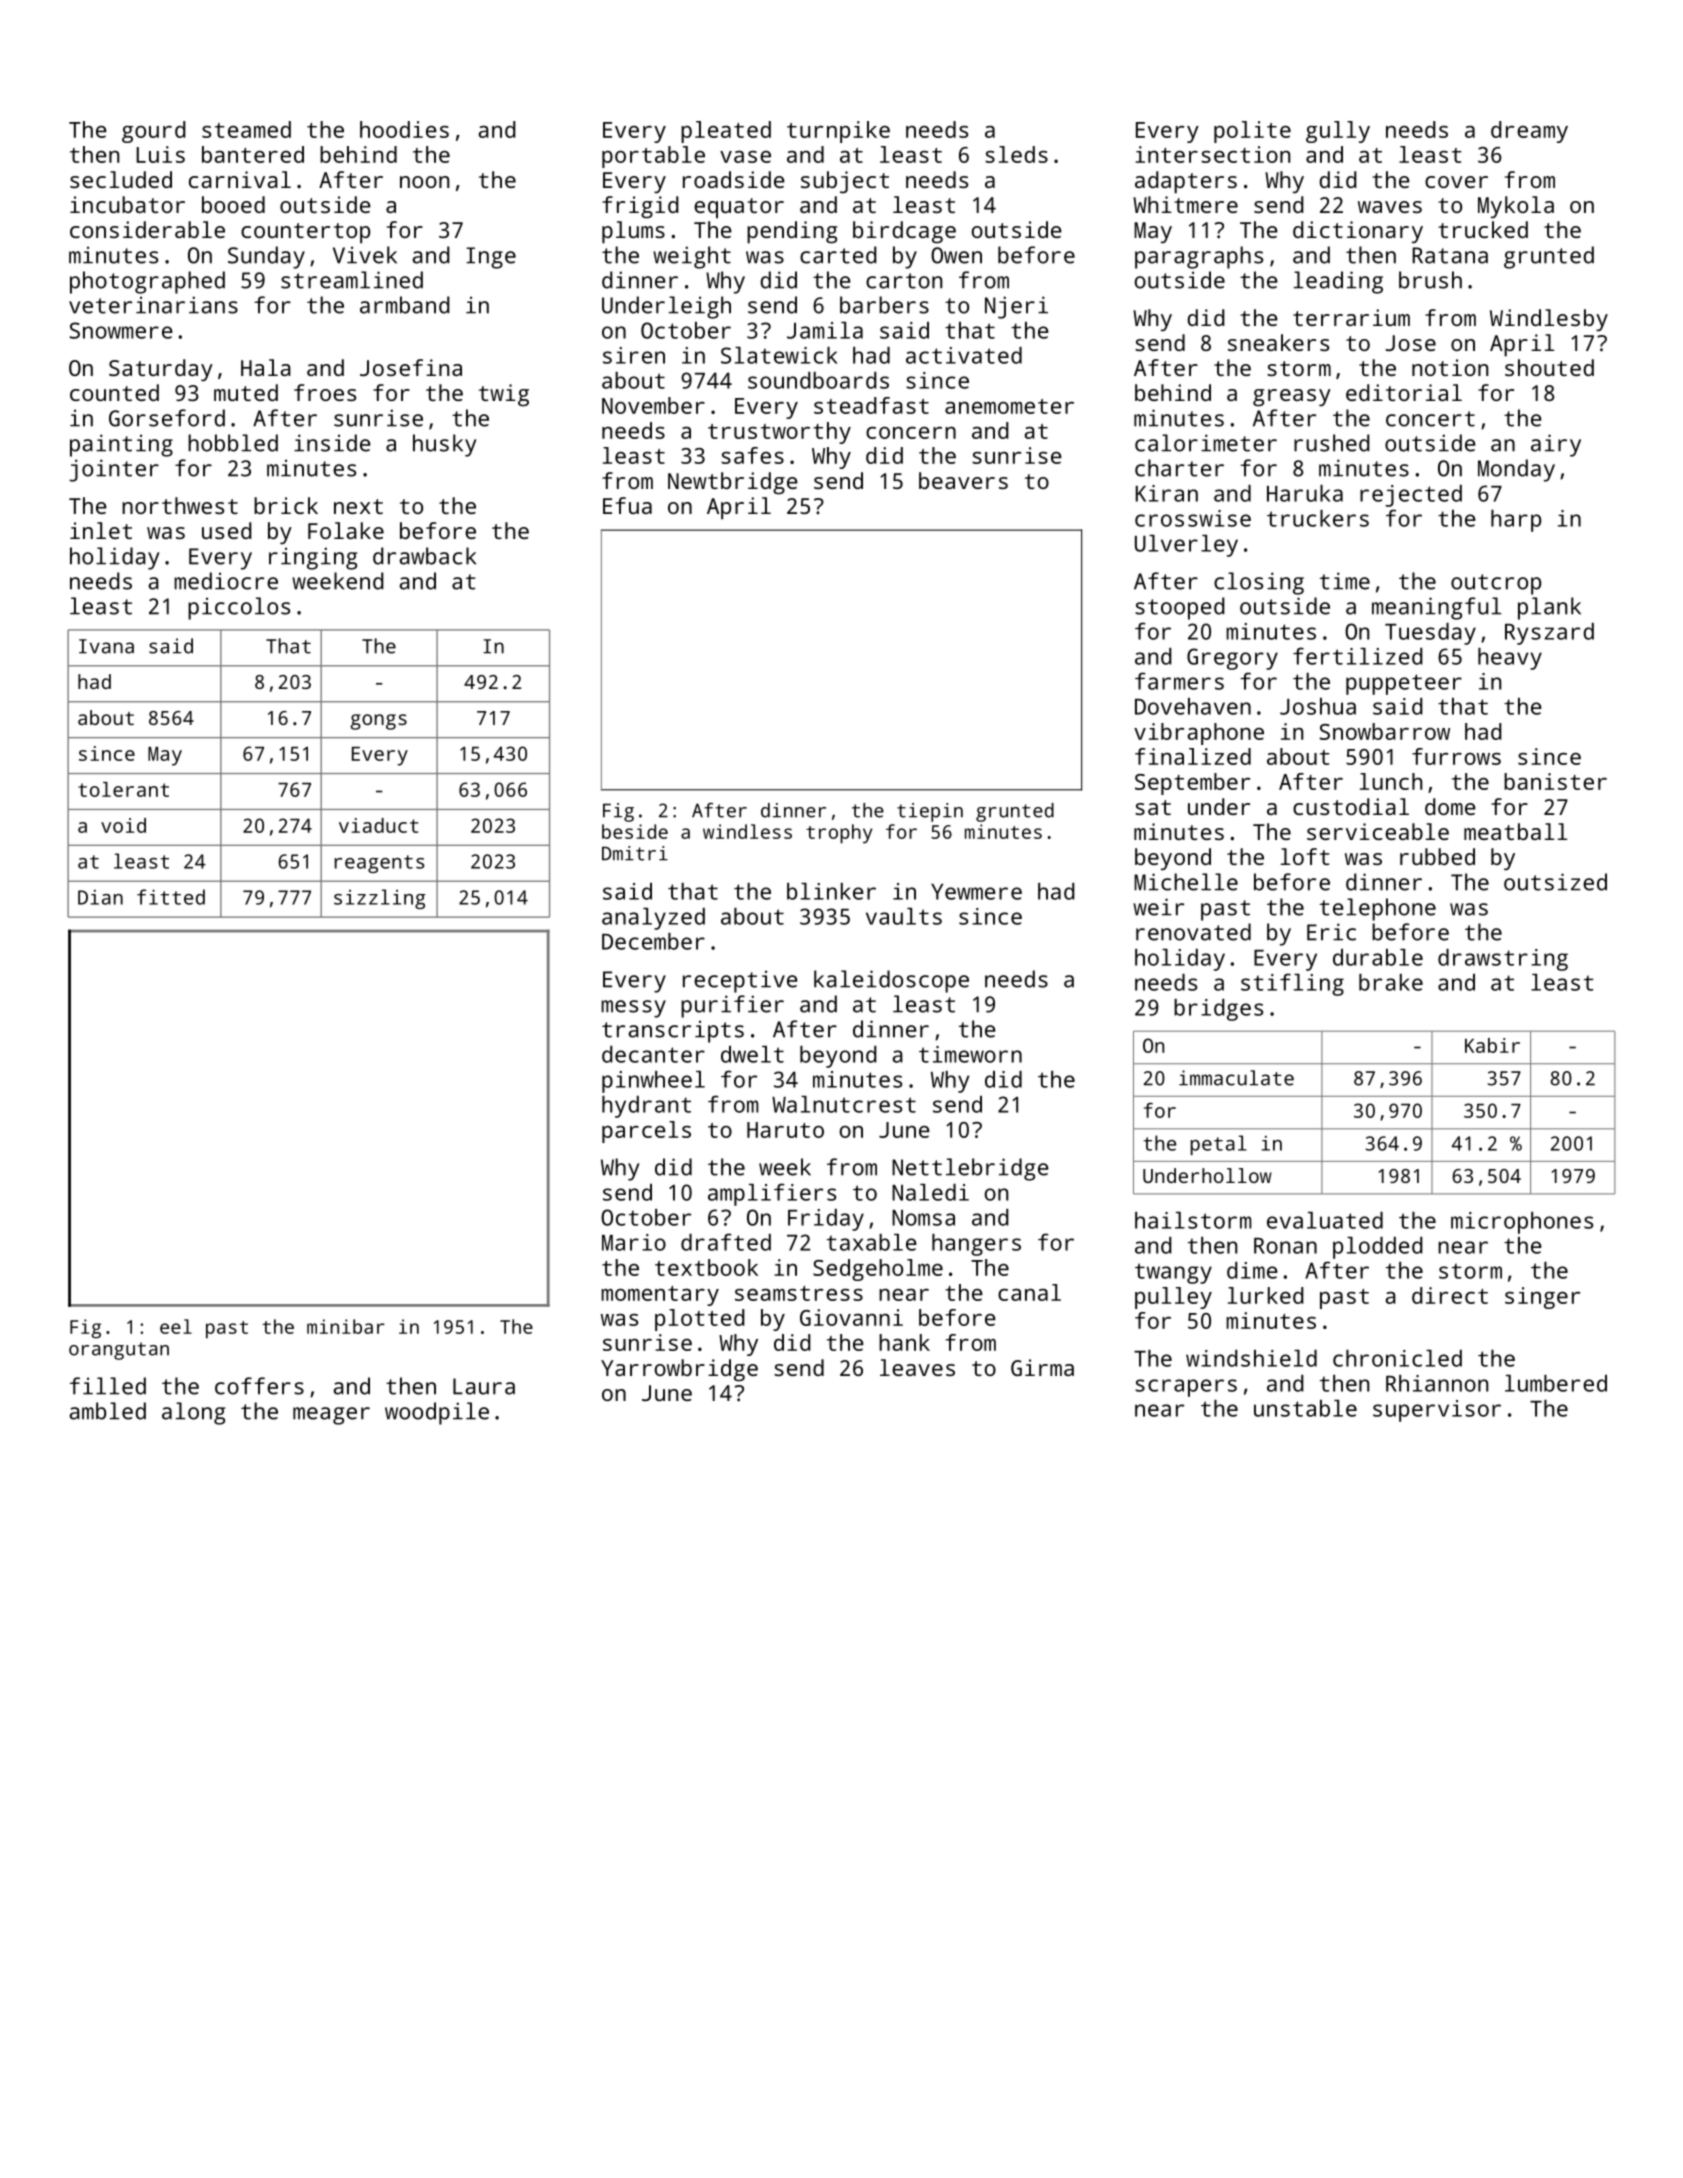 This image has height=2178, width=1683. I want to click on drawback, so click(424, 556).
